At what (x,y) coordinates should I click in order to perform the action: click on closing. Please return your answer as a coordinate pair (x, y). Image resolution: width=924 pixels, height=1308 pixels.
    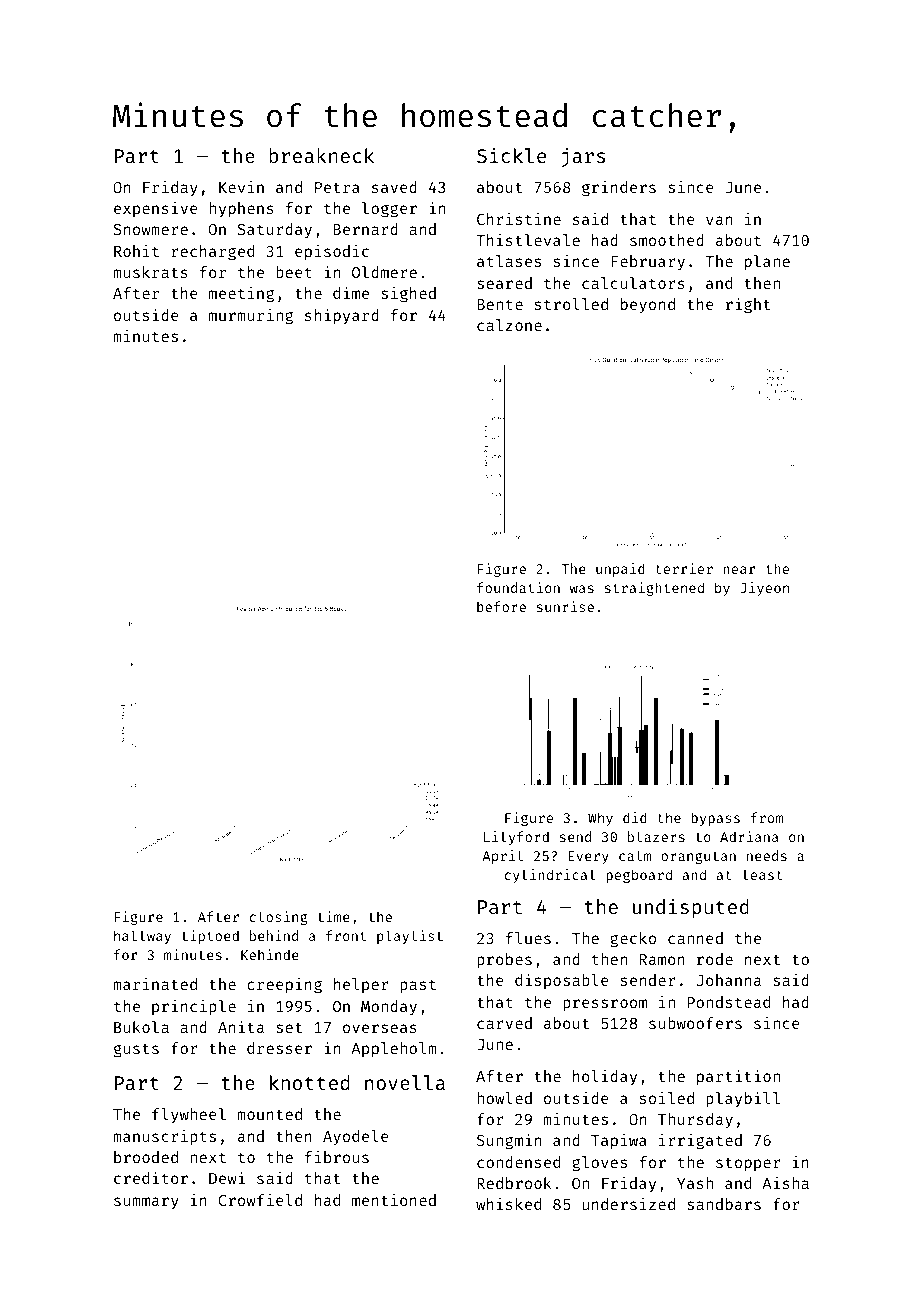
    Looking at the image, I should click on (278, 918).
